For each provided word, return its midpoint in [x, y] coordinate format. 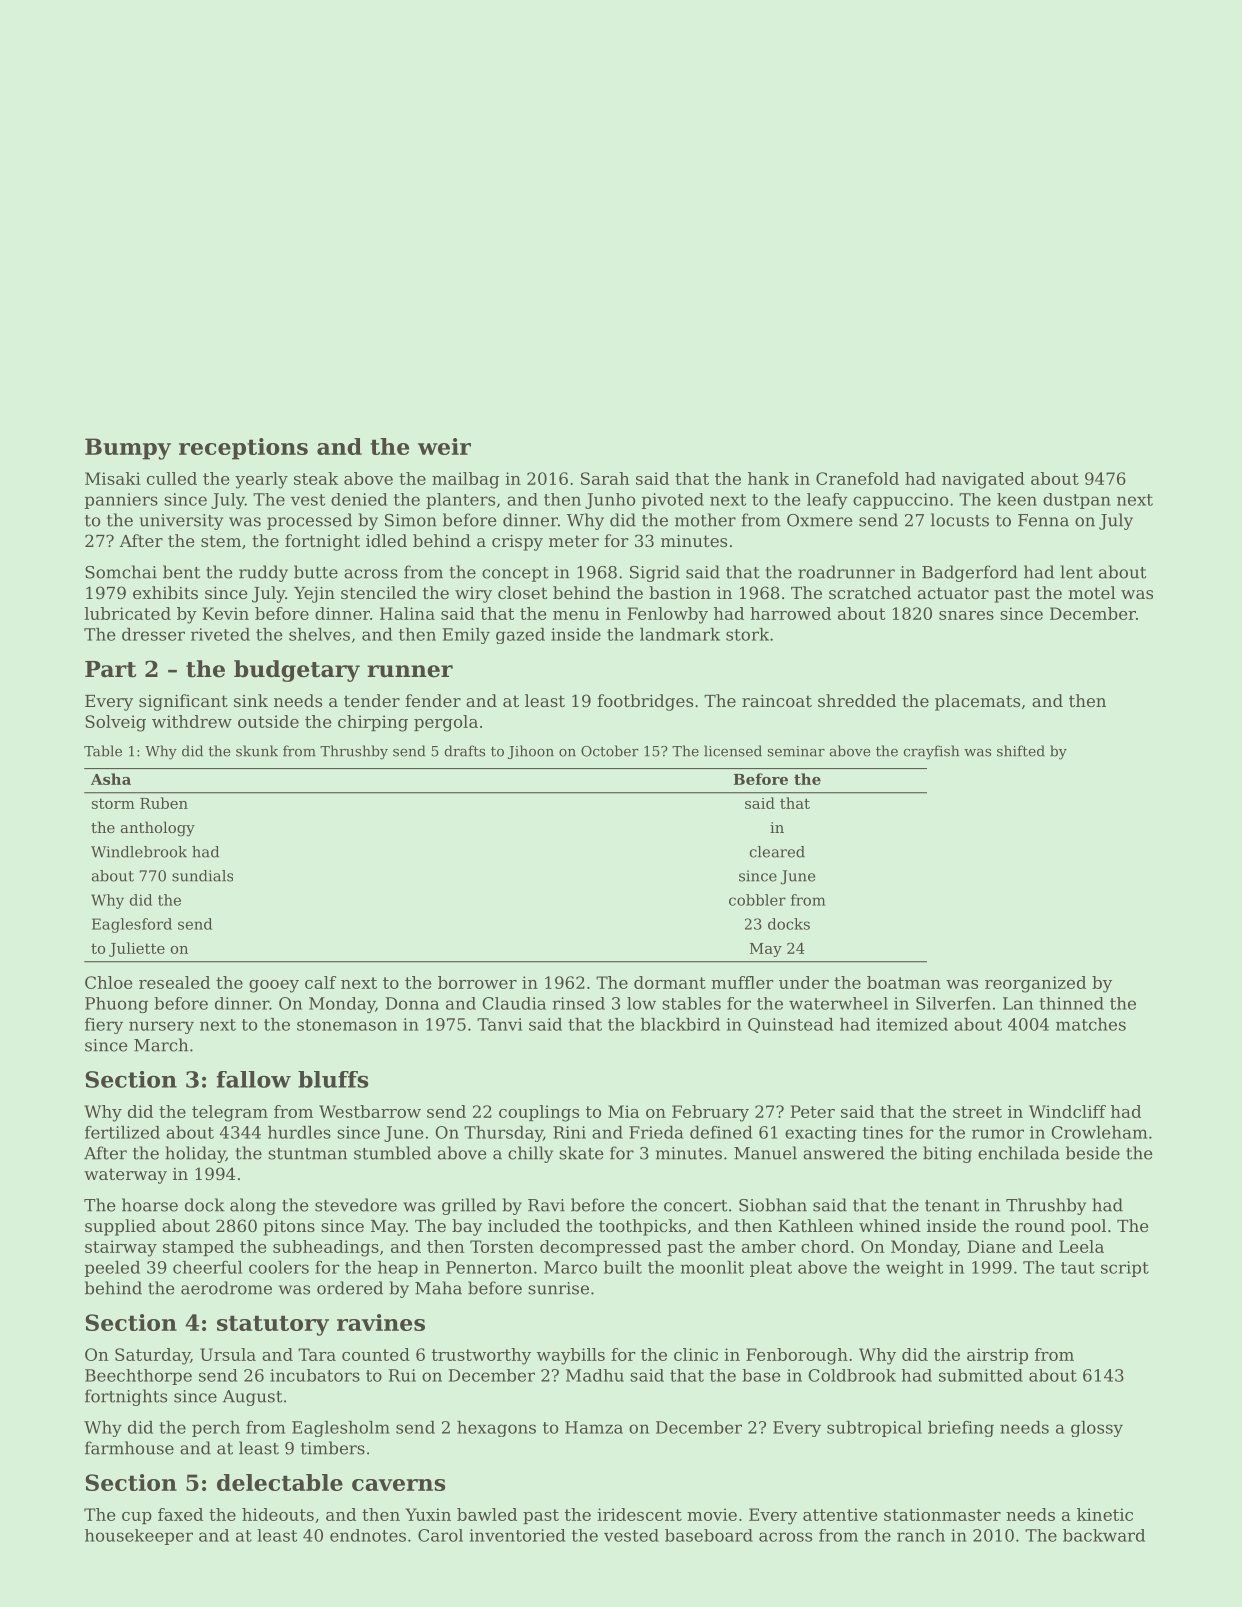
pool [1088, 1227]
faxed [180, 1514]
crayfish [931, 752]
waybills [571, 1356]
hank [768, 478]
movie [712, 1514]
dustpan [1077, 501]
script [1125, 1269]
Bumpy [128, 449]
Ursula [228, 1354]
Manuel [765, 1153]
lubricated [128, 613]
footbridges [645, 702]
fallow [253, 1079]
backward [1104, 1535]
